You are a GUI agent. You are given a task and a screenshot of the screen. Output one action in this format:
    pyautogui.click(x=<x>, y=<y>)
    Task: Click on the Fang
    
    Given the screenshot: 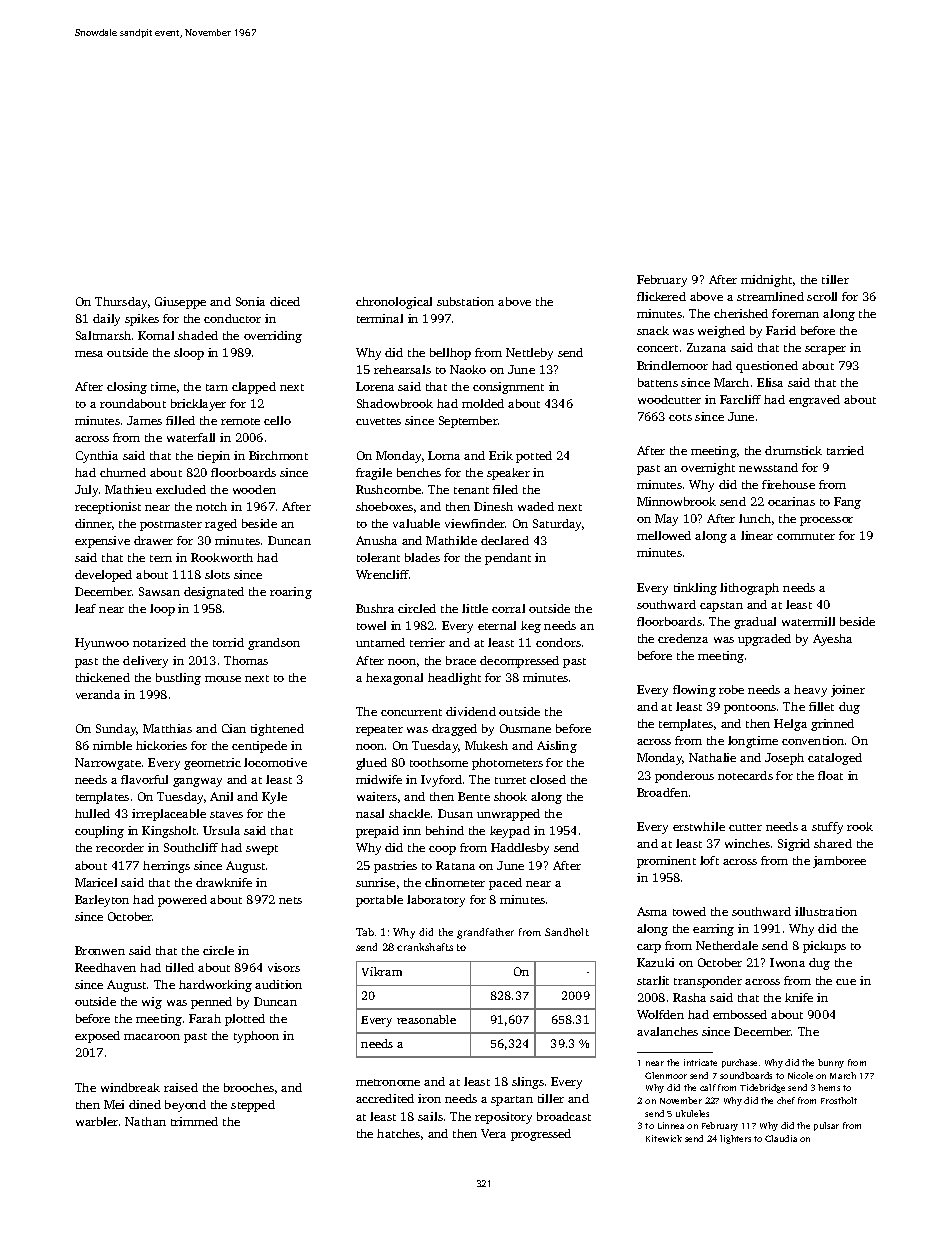 What is the action you would take?
    pyautogui.click(x=847, y=503)
